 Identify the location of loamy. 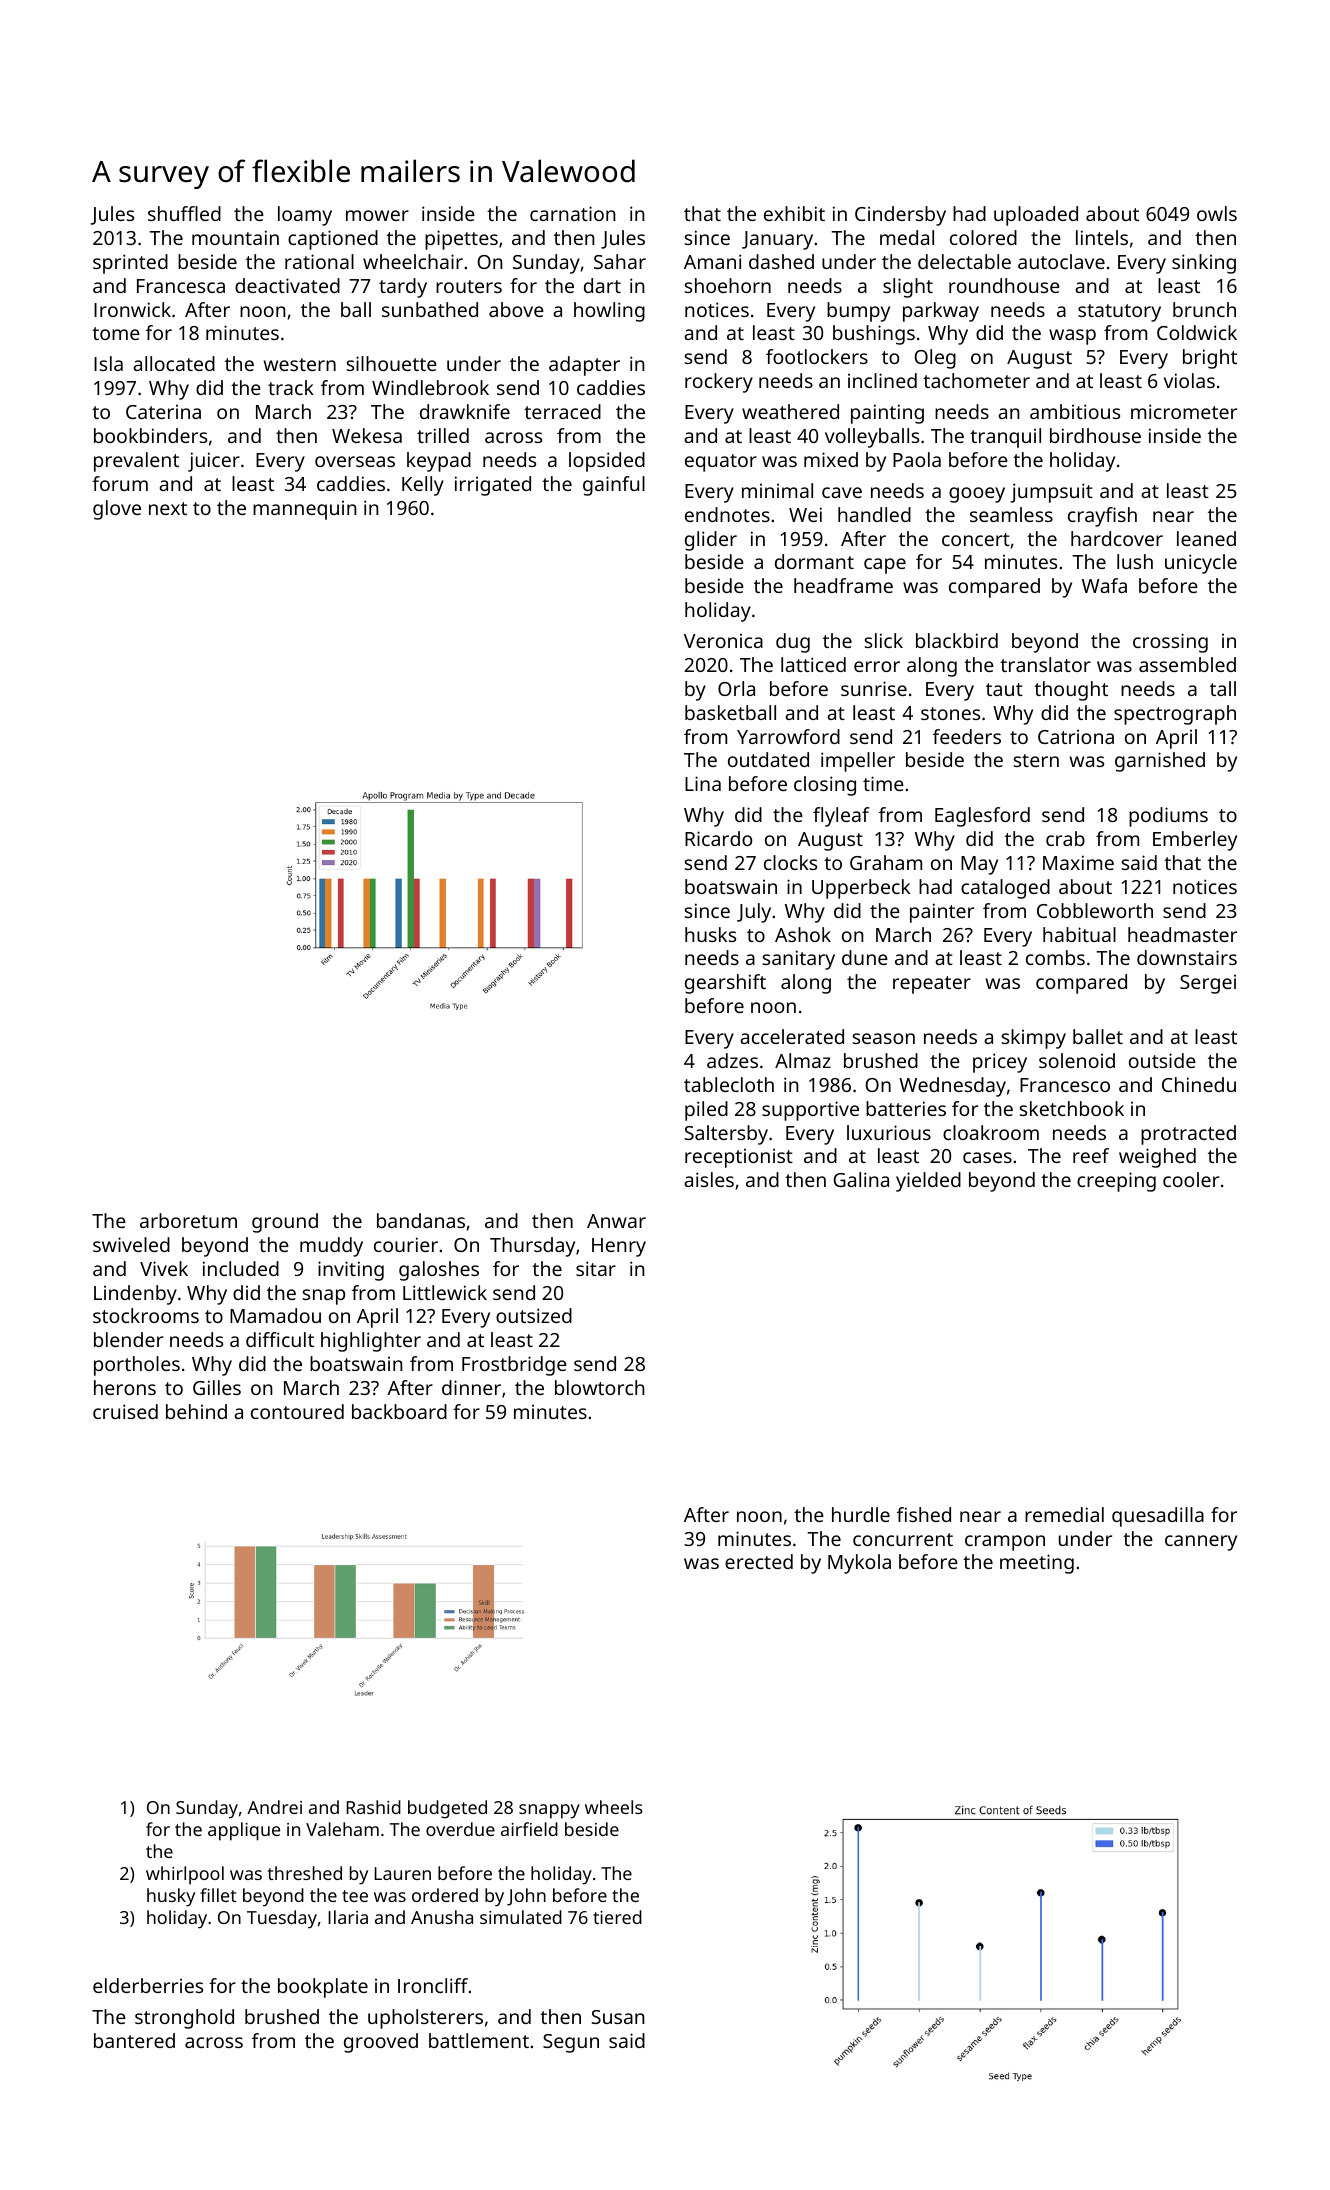
(305, 216).
